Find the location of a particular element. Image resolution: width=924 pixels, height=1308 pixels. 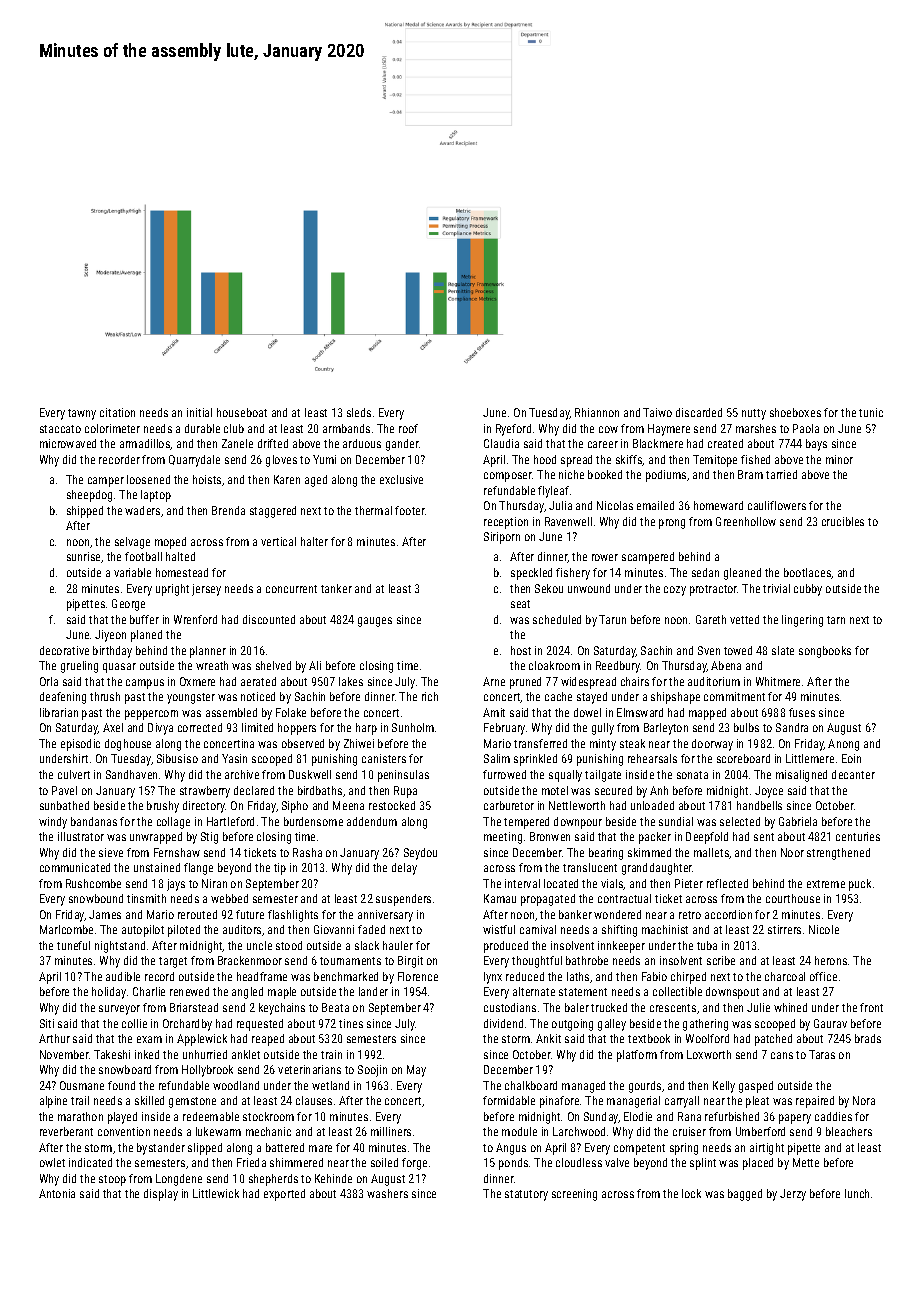

cubby is located at coordinates (808, 590).
